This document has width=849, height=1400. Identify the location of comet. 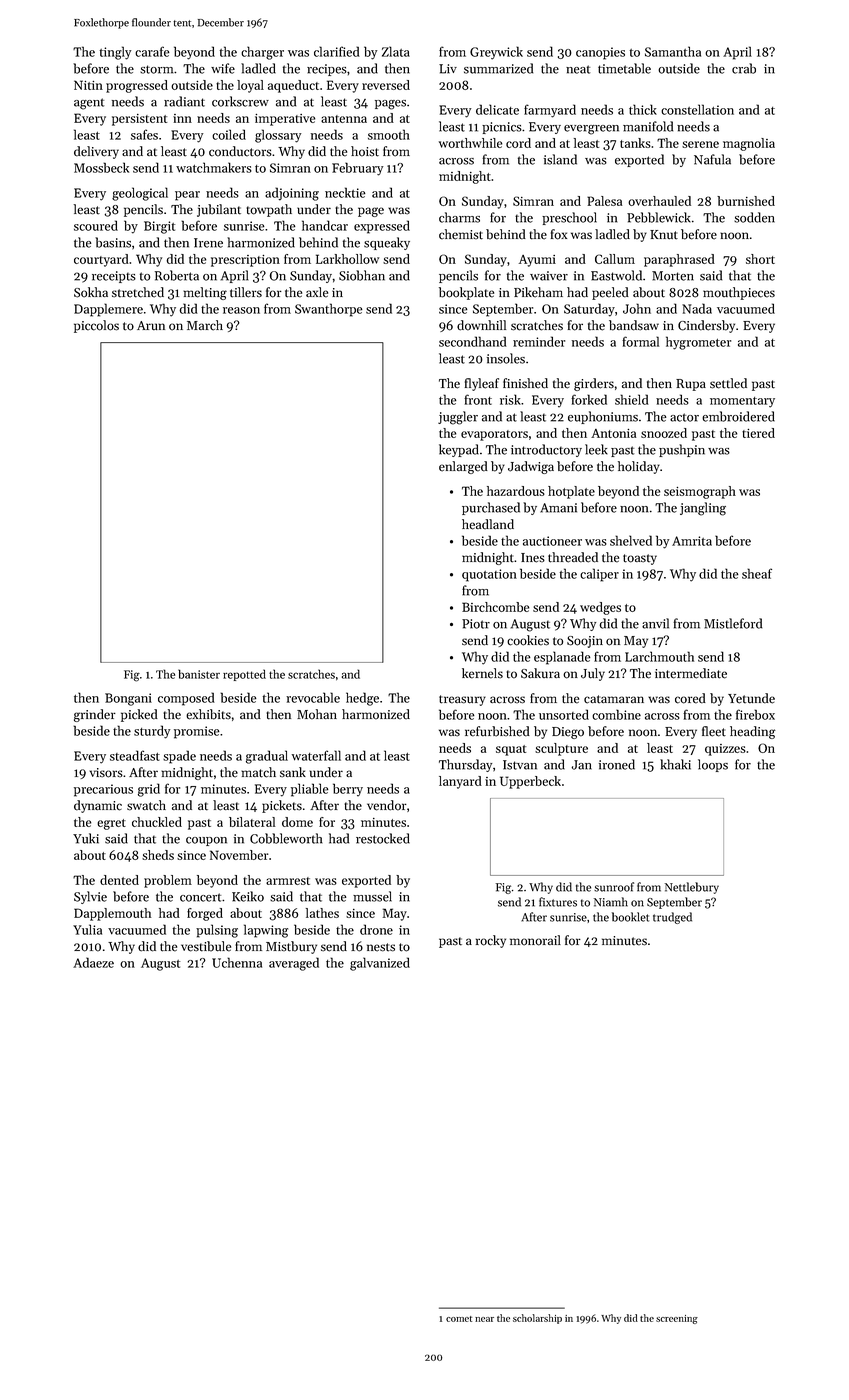
(459, 1319).
